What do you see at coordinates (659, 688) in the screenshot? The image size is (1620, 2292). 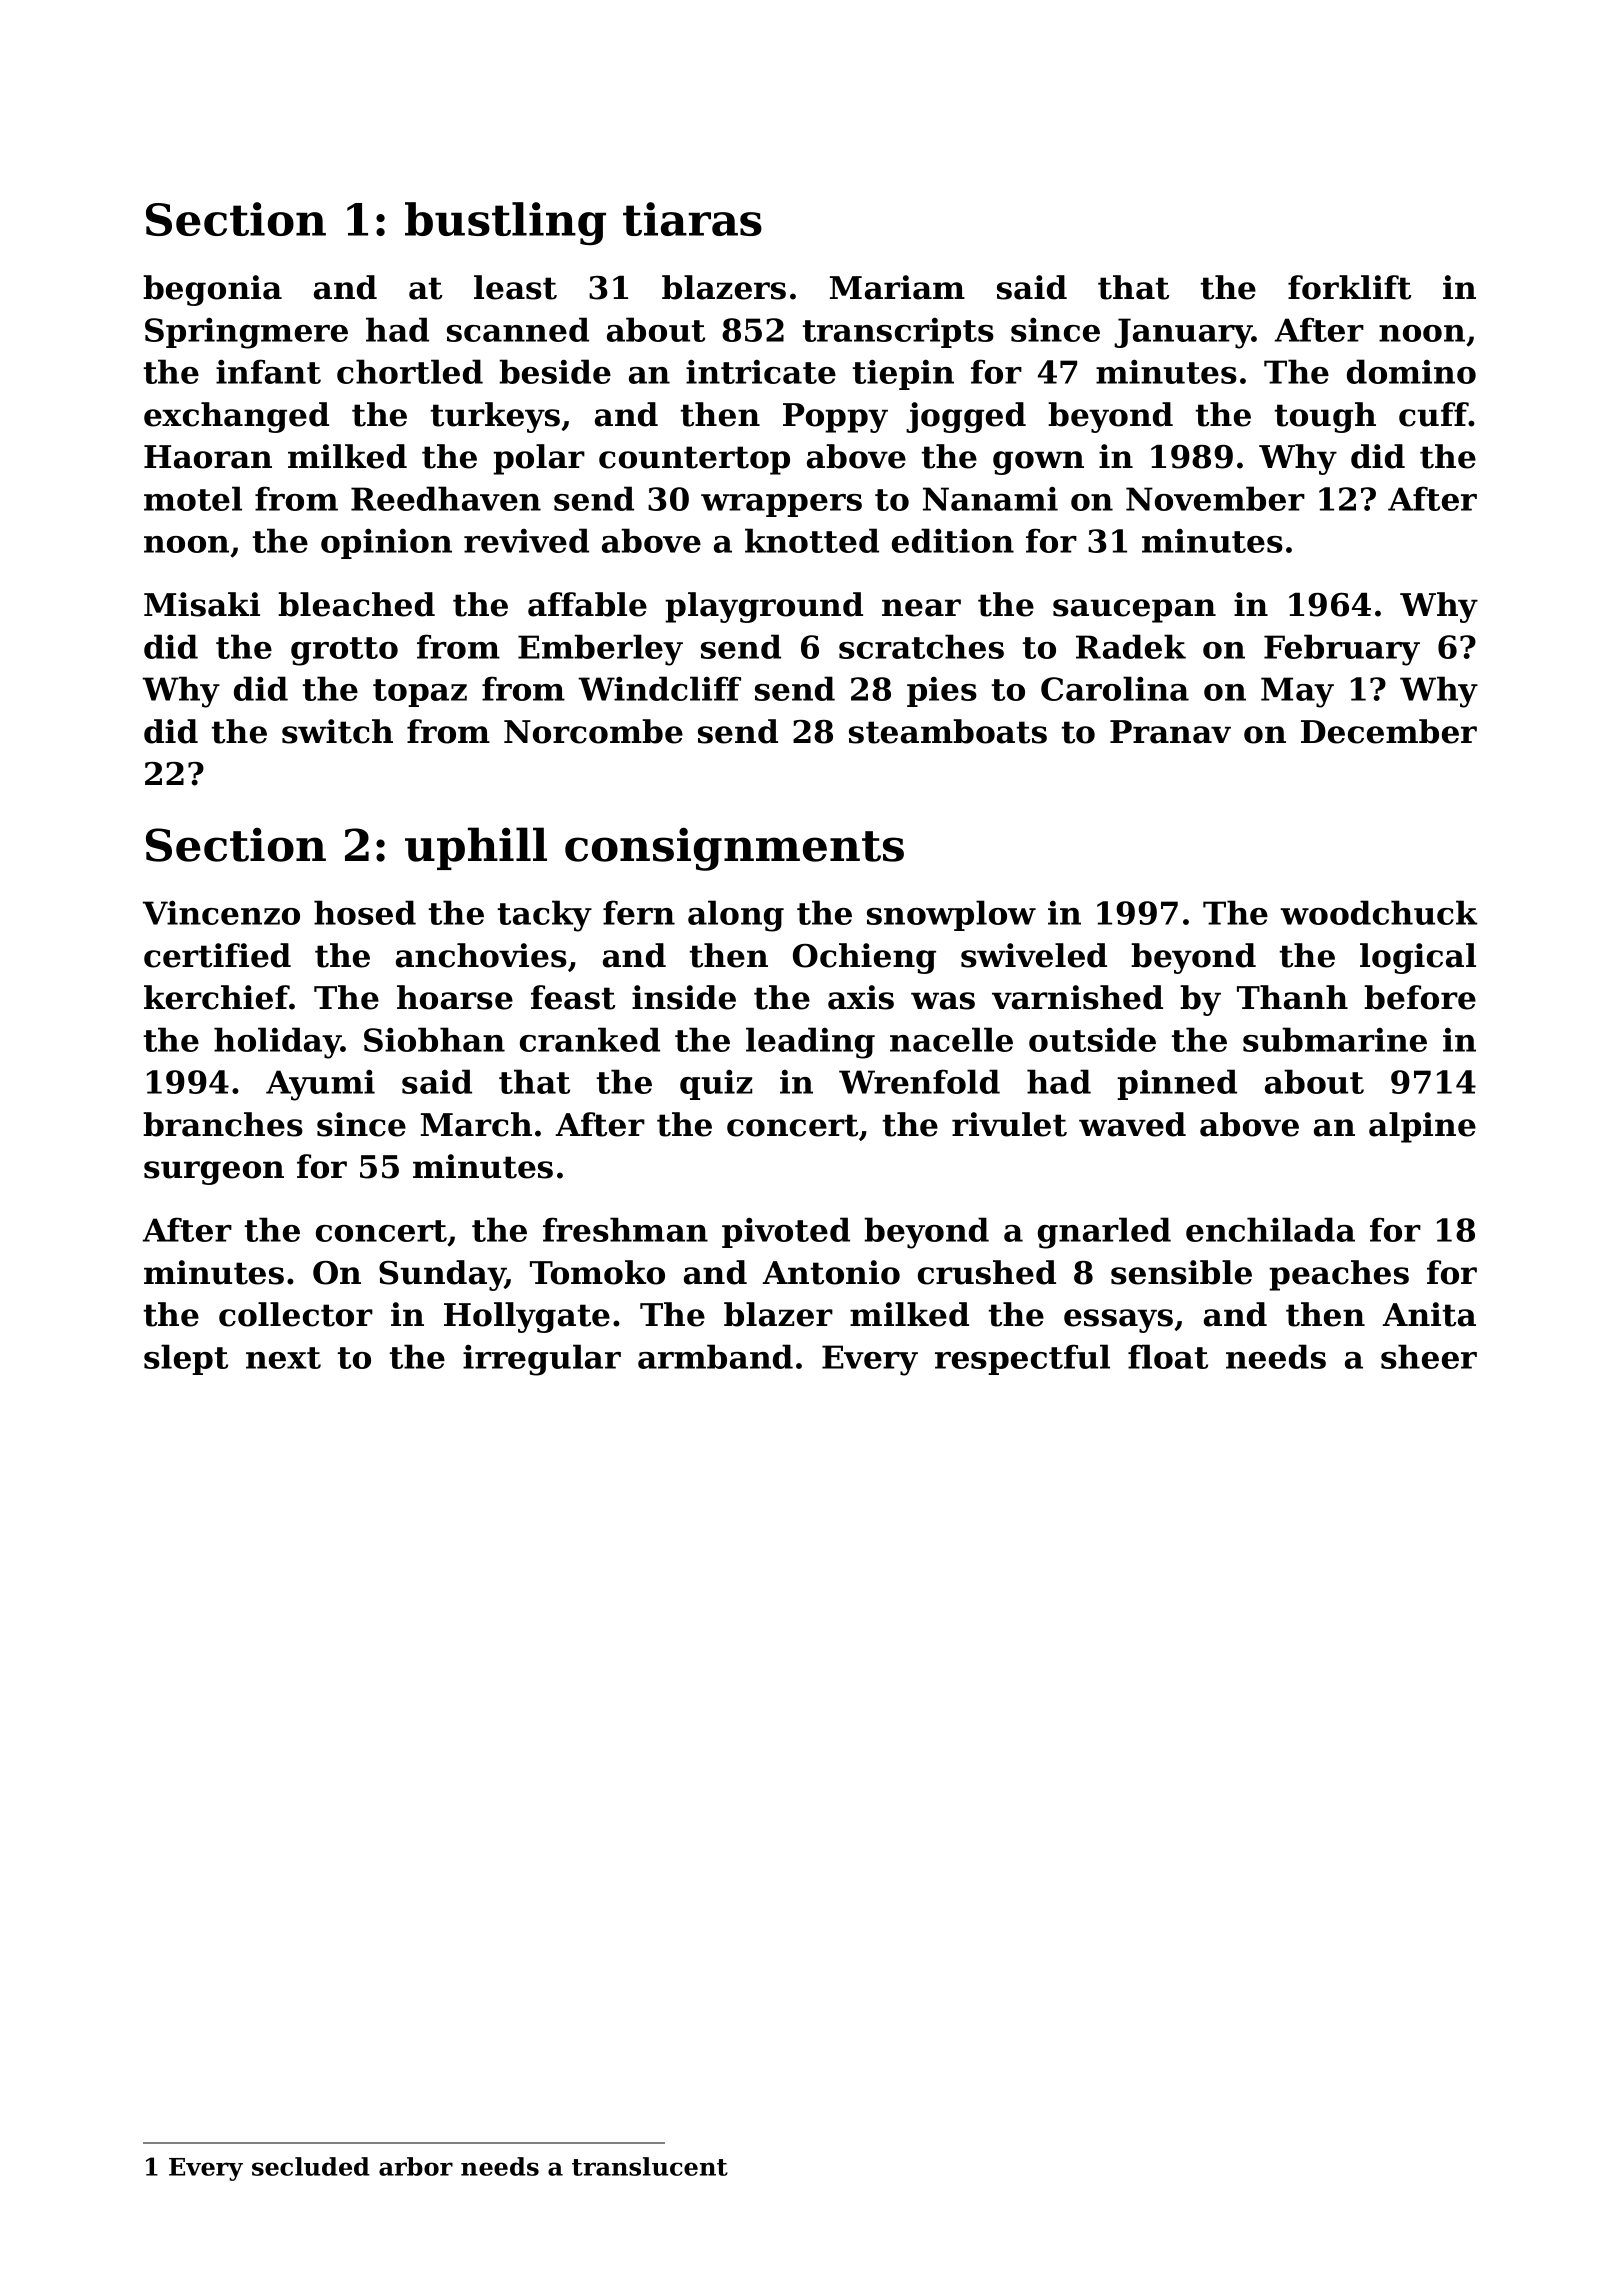 I see `Windcliff` at bounding box center [659, 688].
